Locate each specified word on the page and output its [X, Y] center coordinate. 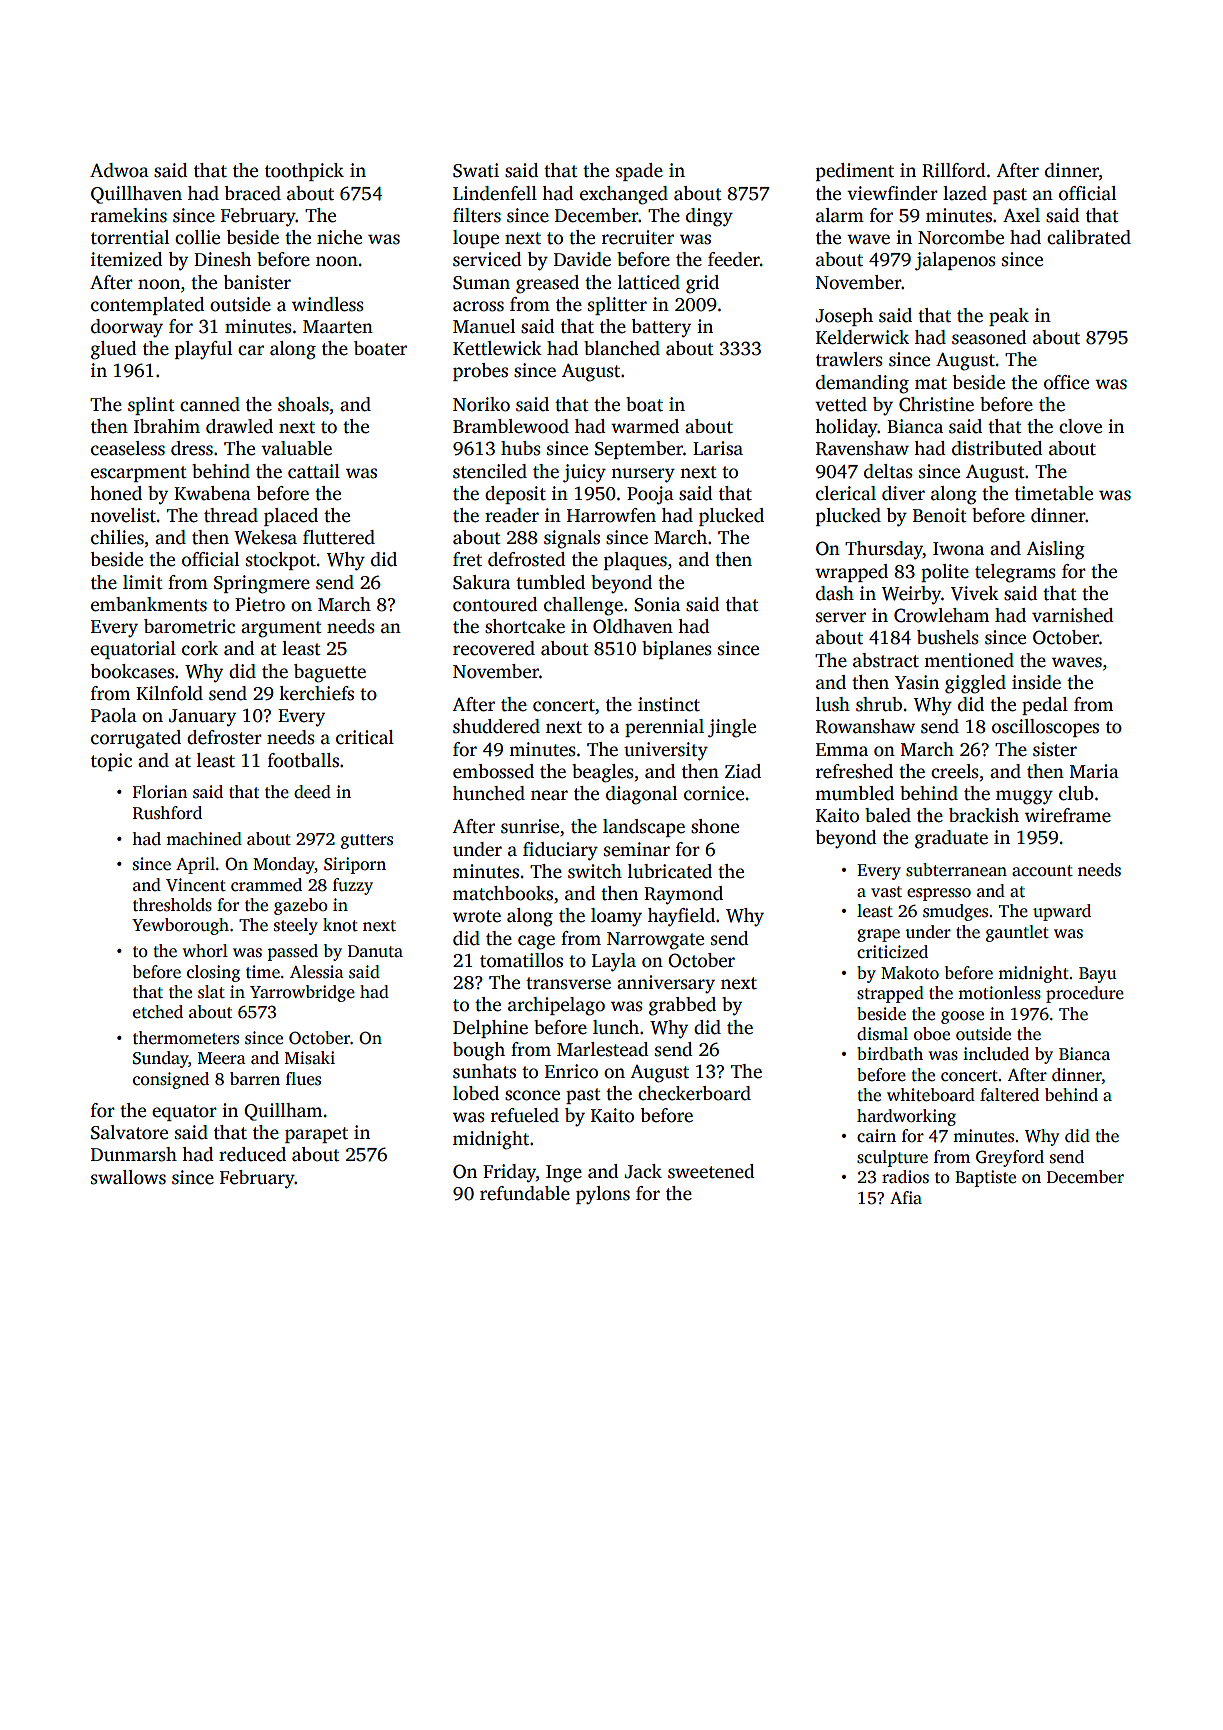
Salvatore [129, 1132]
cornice [714, 793]
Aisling [1055, 550]
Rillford [954, 170]
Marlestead [603, 1049]
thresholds [172, 905]
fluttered [339, 537]
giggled [975, 684]
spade [639, 172]
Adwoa [119, 170]
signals [572, 539]
